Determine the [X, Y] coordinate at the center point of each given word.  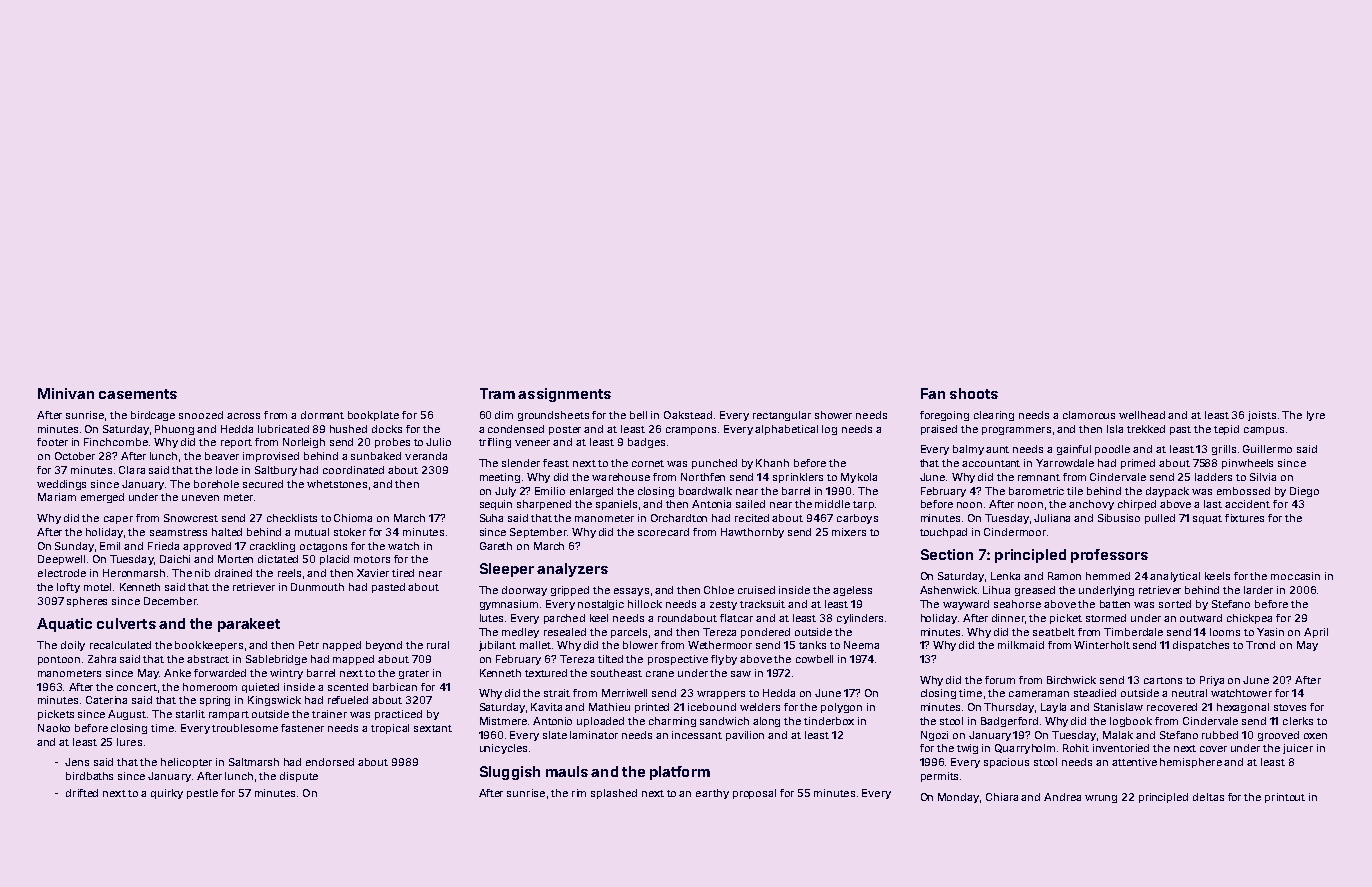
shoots [974, 393]
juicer [1298, 749]
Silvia [1263, 477]
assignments [564, 395]
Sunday [74, 547]
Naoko [54, 728]
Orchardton [679, 518]
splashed [614, 794]
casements [138, 394]
